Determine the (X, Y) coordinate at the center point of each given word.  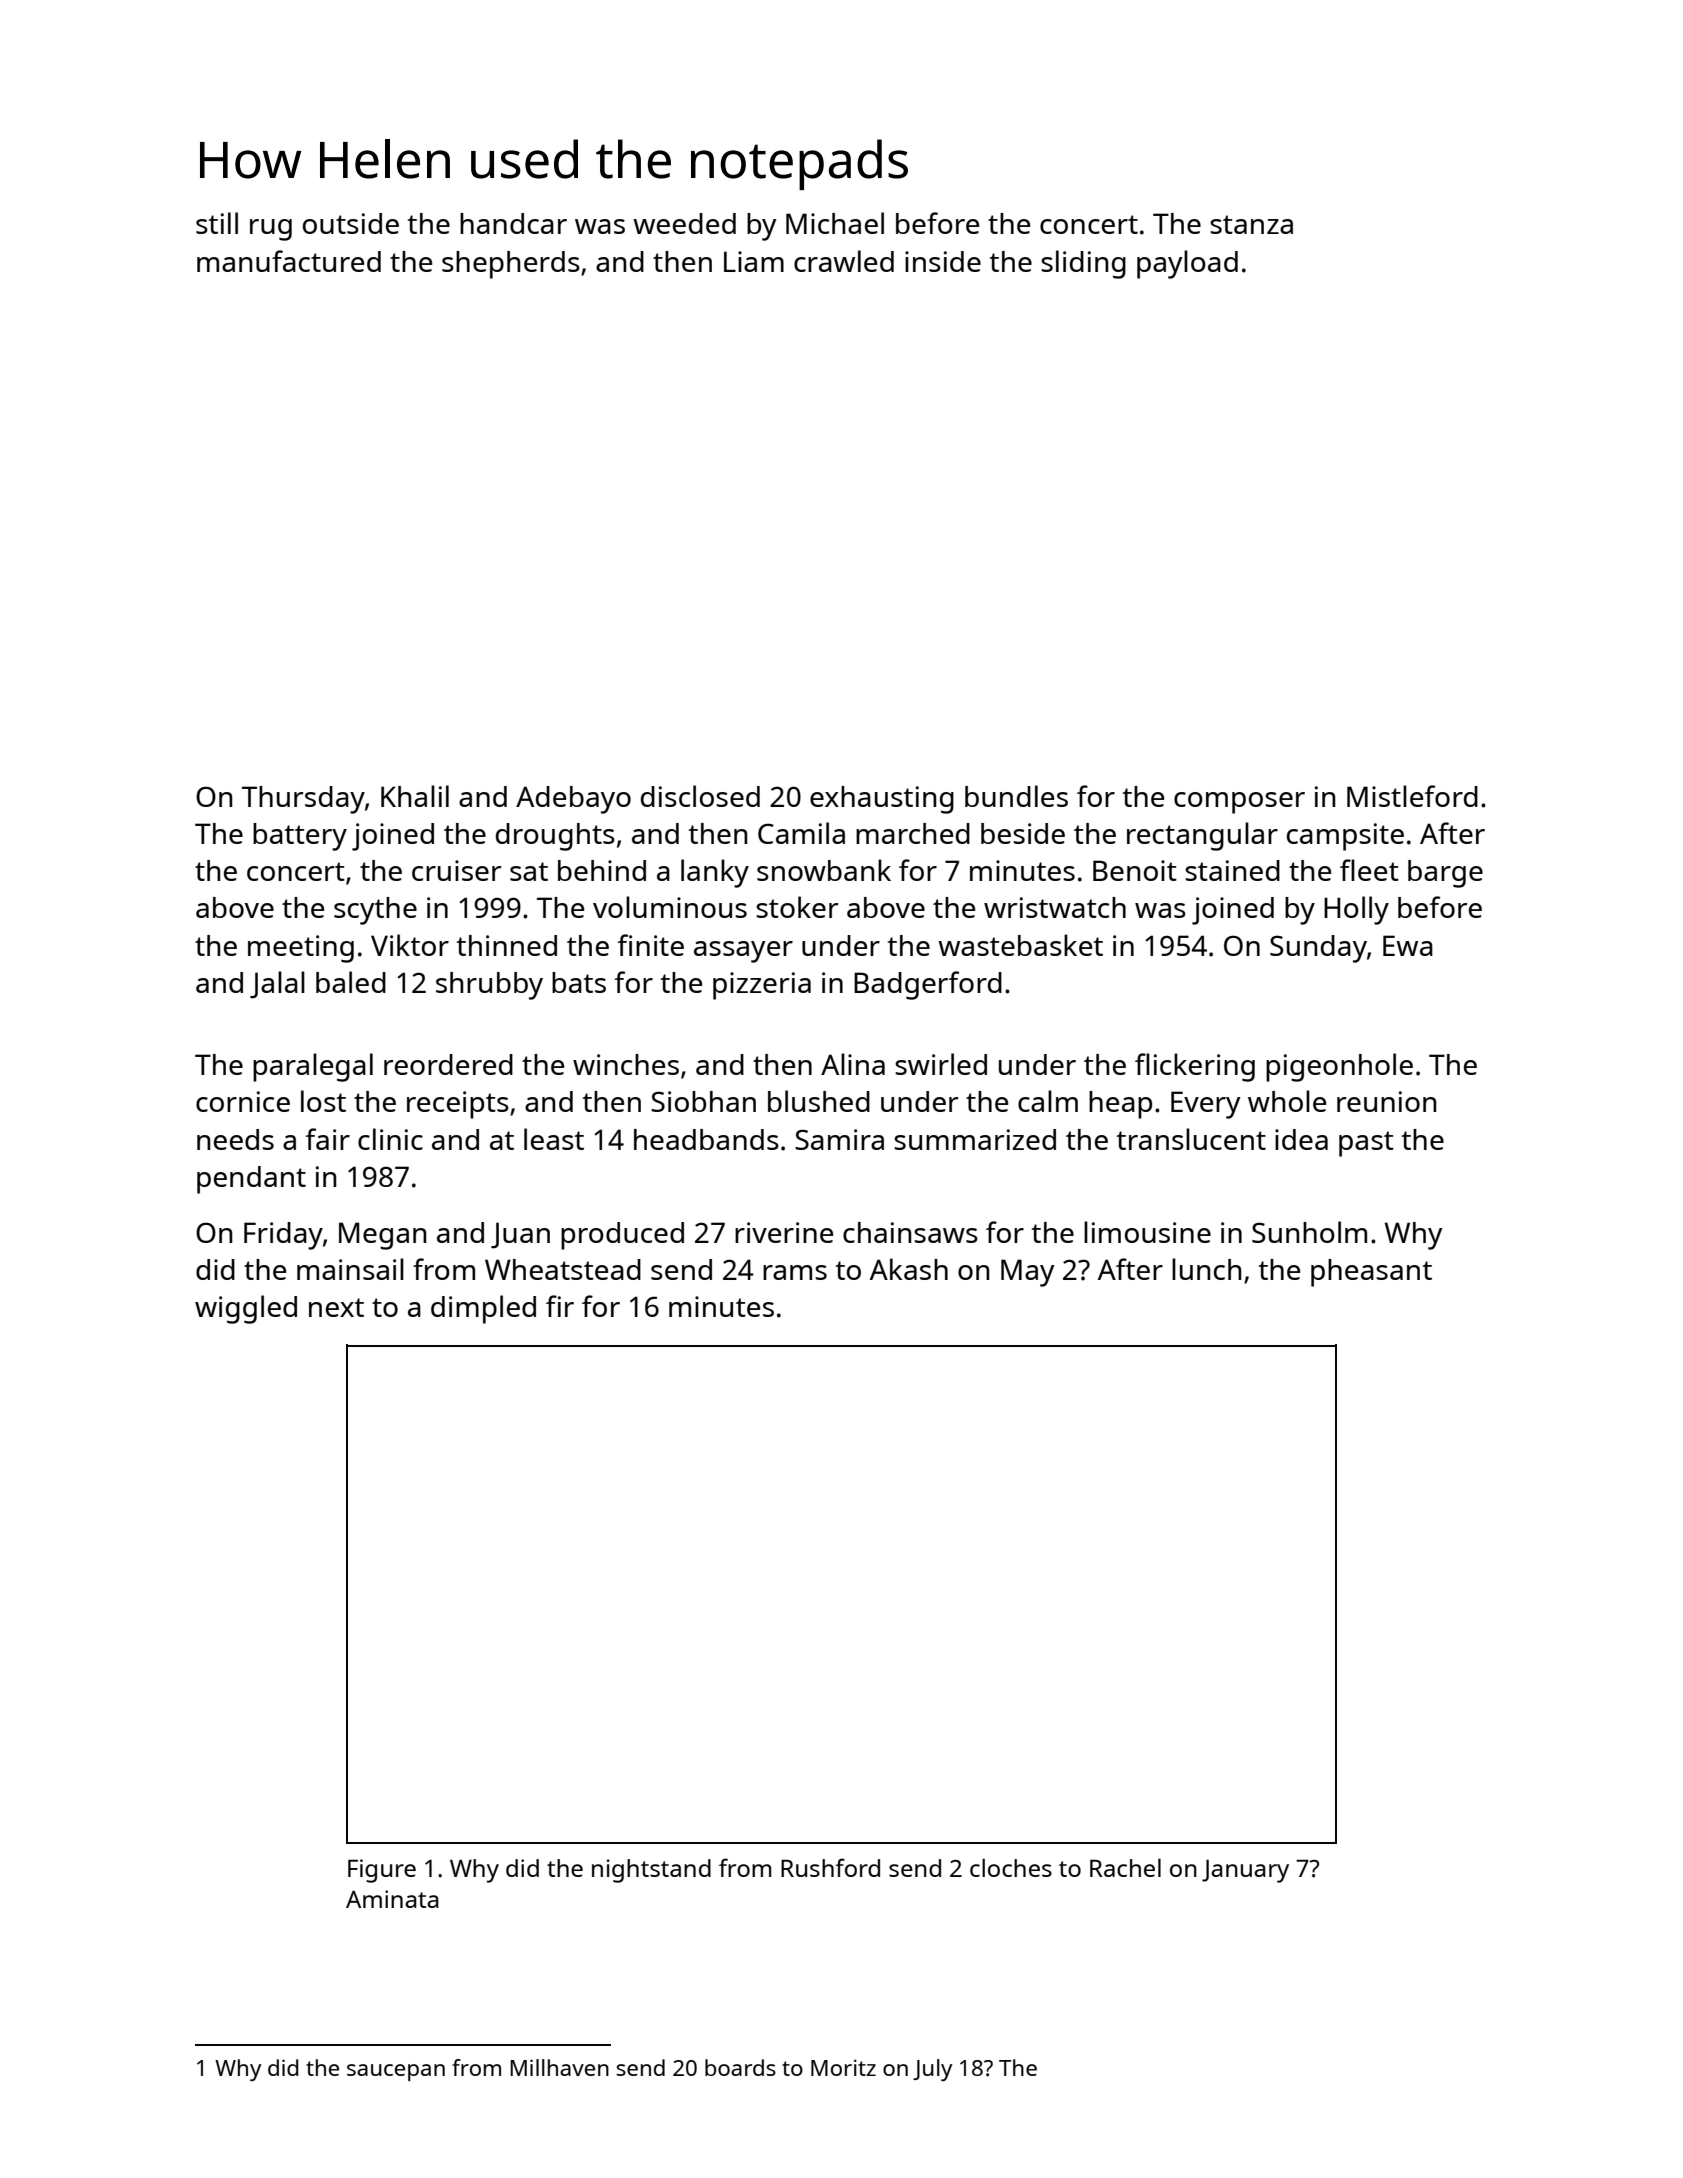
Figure (382, 1871)
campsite (1345, 837)
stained (1232, 870)
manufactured (289, 261)
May (1028, 1273)
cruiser (456, 870)
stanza (1251, 224)
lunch (1206, 1269)
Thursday (303, 800)
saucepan (396, 2072)
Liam (754, 261)
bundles (1016, 796)
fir (560, 1306)
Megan (382, 1236)
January (1245, 1871)
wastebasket (1020, 945)
